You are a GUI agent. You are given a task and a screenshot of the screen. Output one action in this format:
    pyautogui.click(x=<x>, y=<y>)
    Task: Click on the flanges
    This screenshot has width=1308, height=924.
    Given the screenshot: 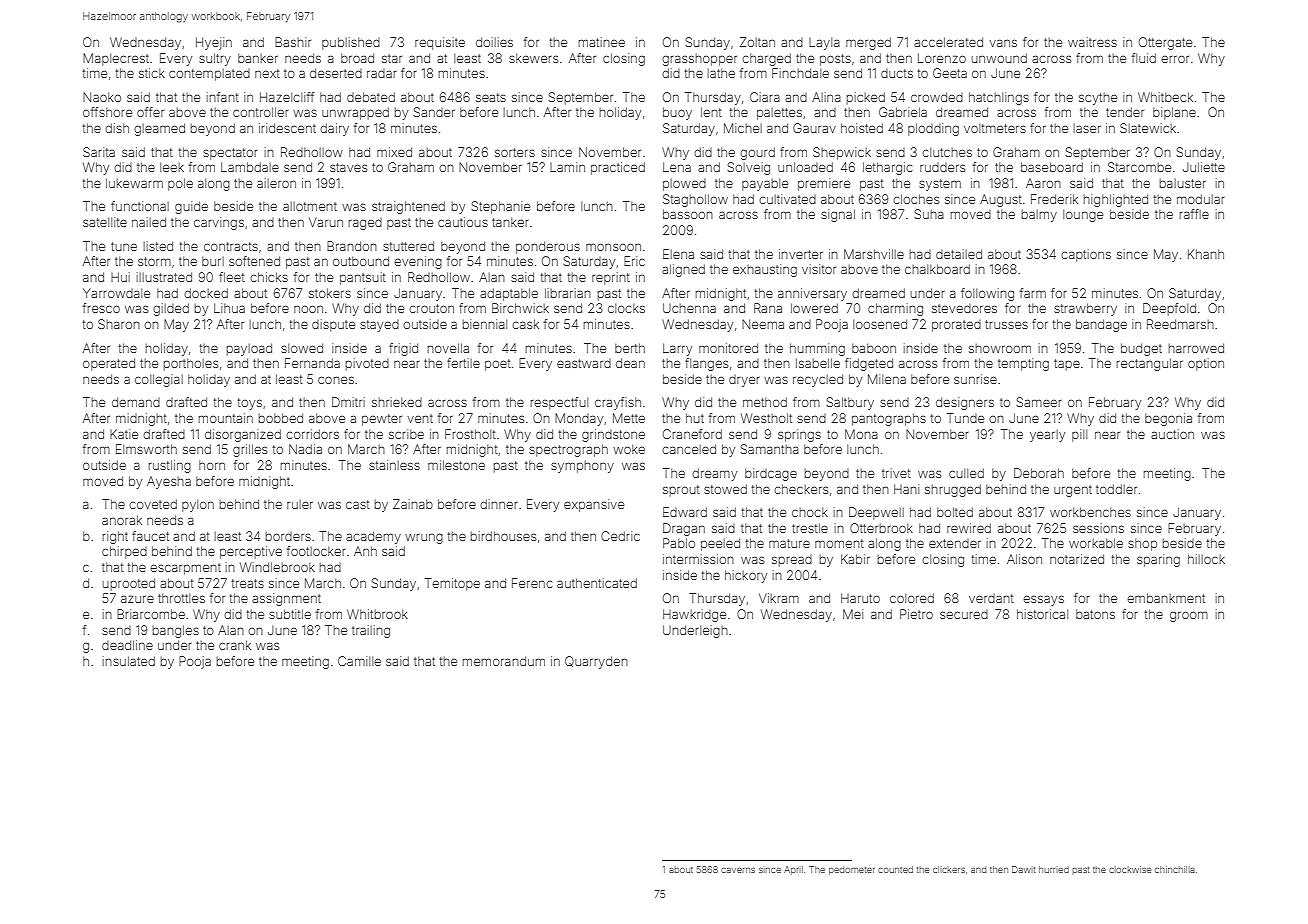 What is the action you would take?
    pyautogui.click(x=706, y=364)
